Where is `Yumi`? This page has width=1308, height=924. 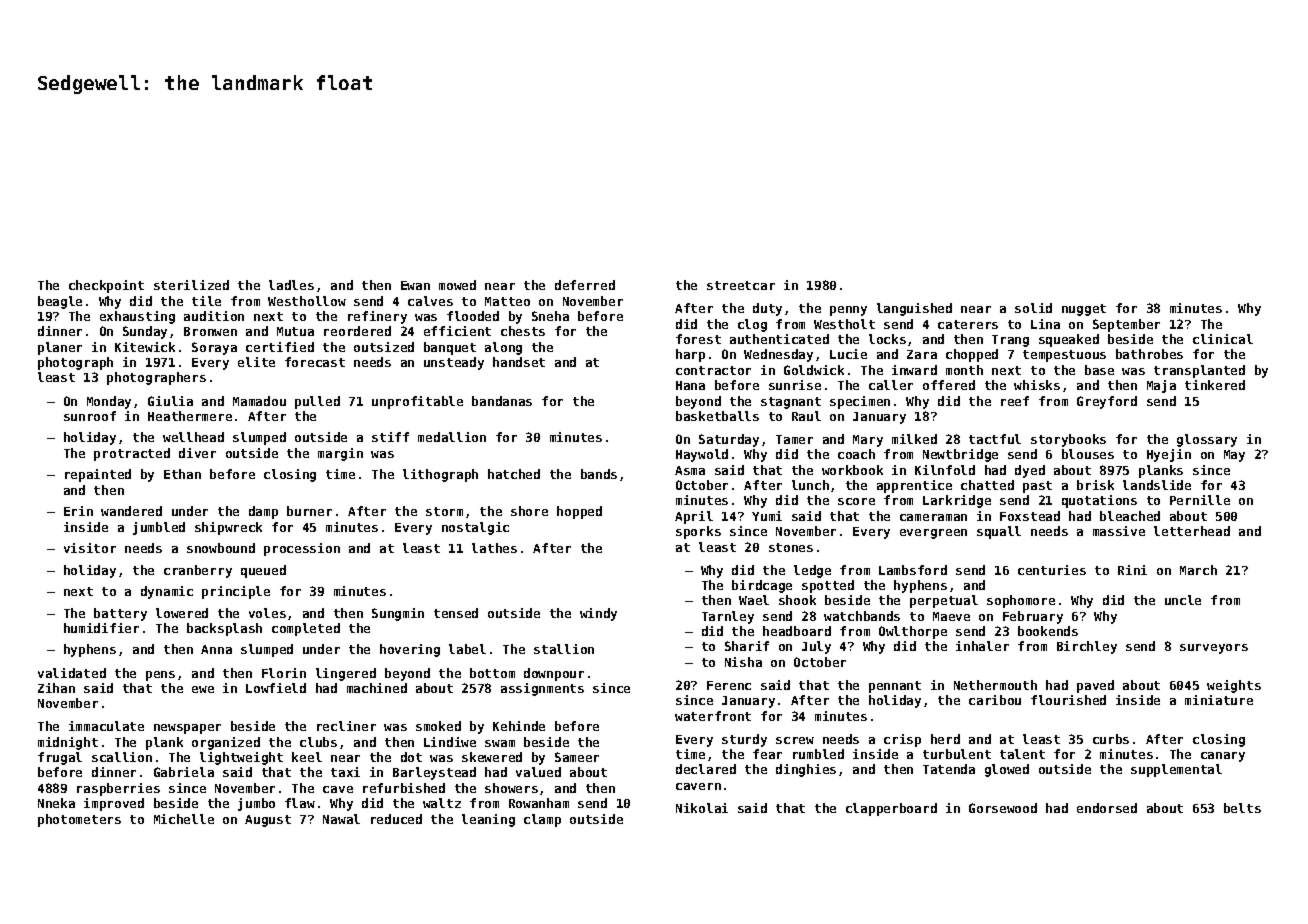
Yumi is located at coordinates (767, 516).
